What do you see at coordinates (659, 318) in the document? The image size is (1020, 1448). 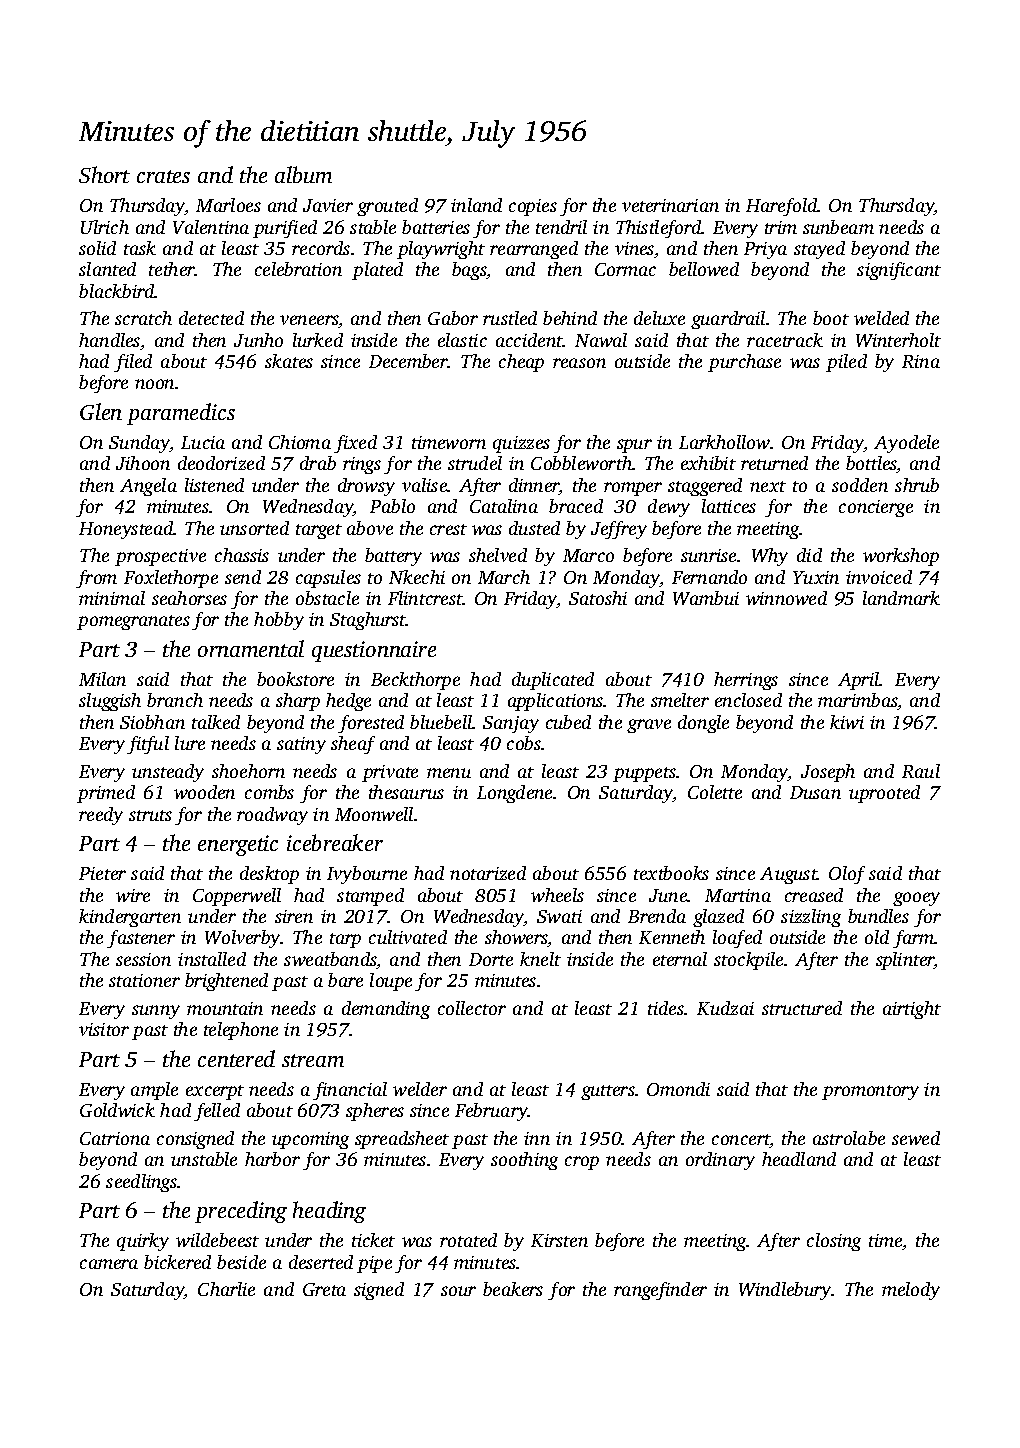 I see `deluxe` at bounding box center [659, 318].
